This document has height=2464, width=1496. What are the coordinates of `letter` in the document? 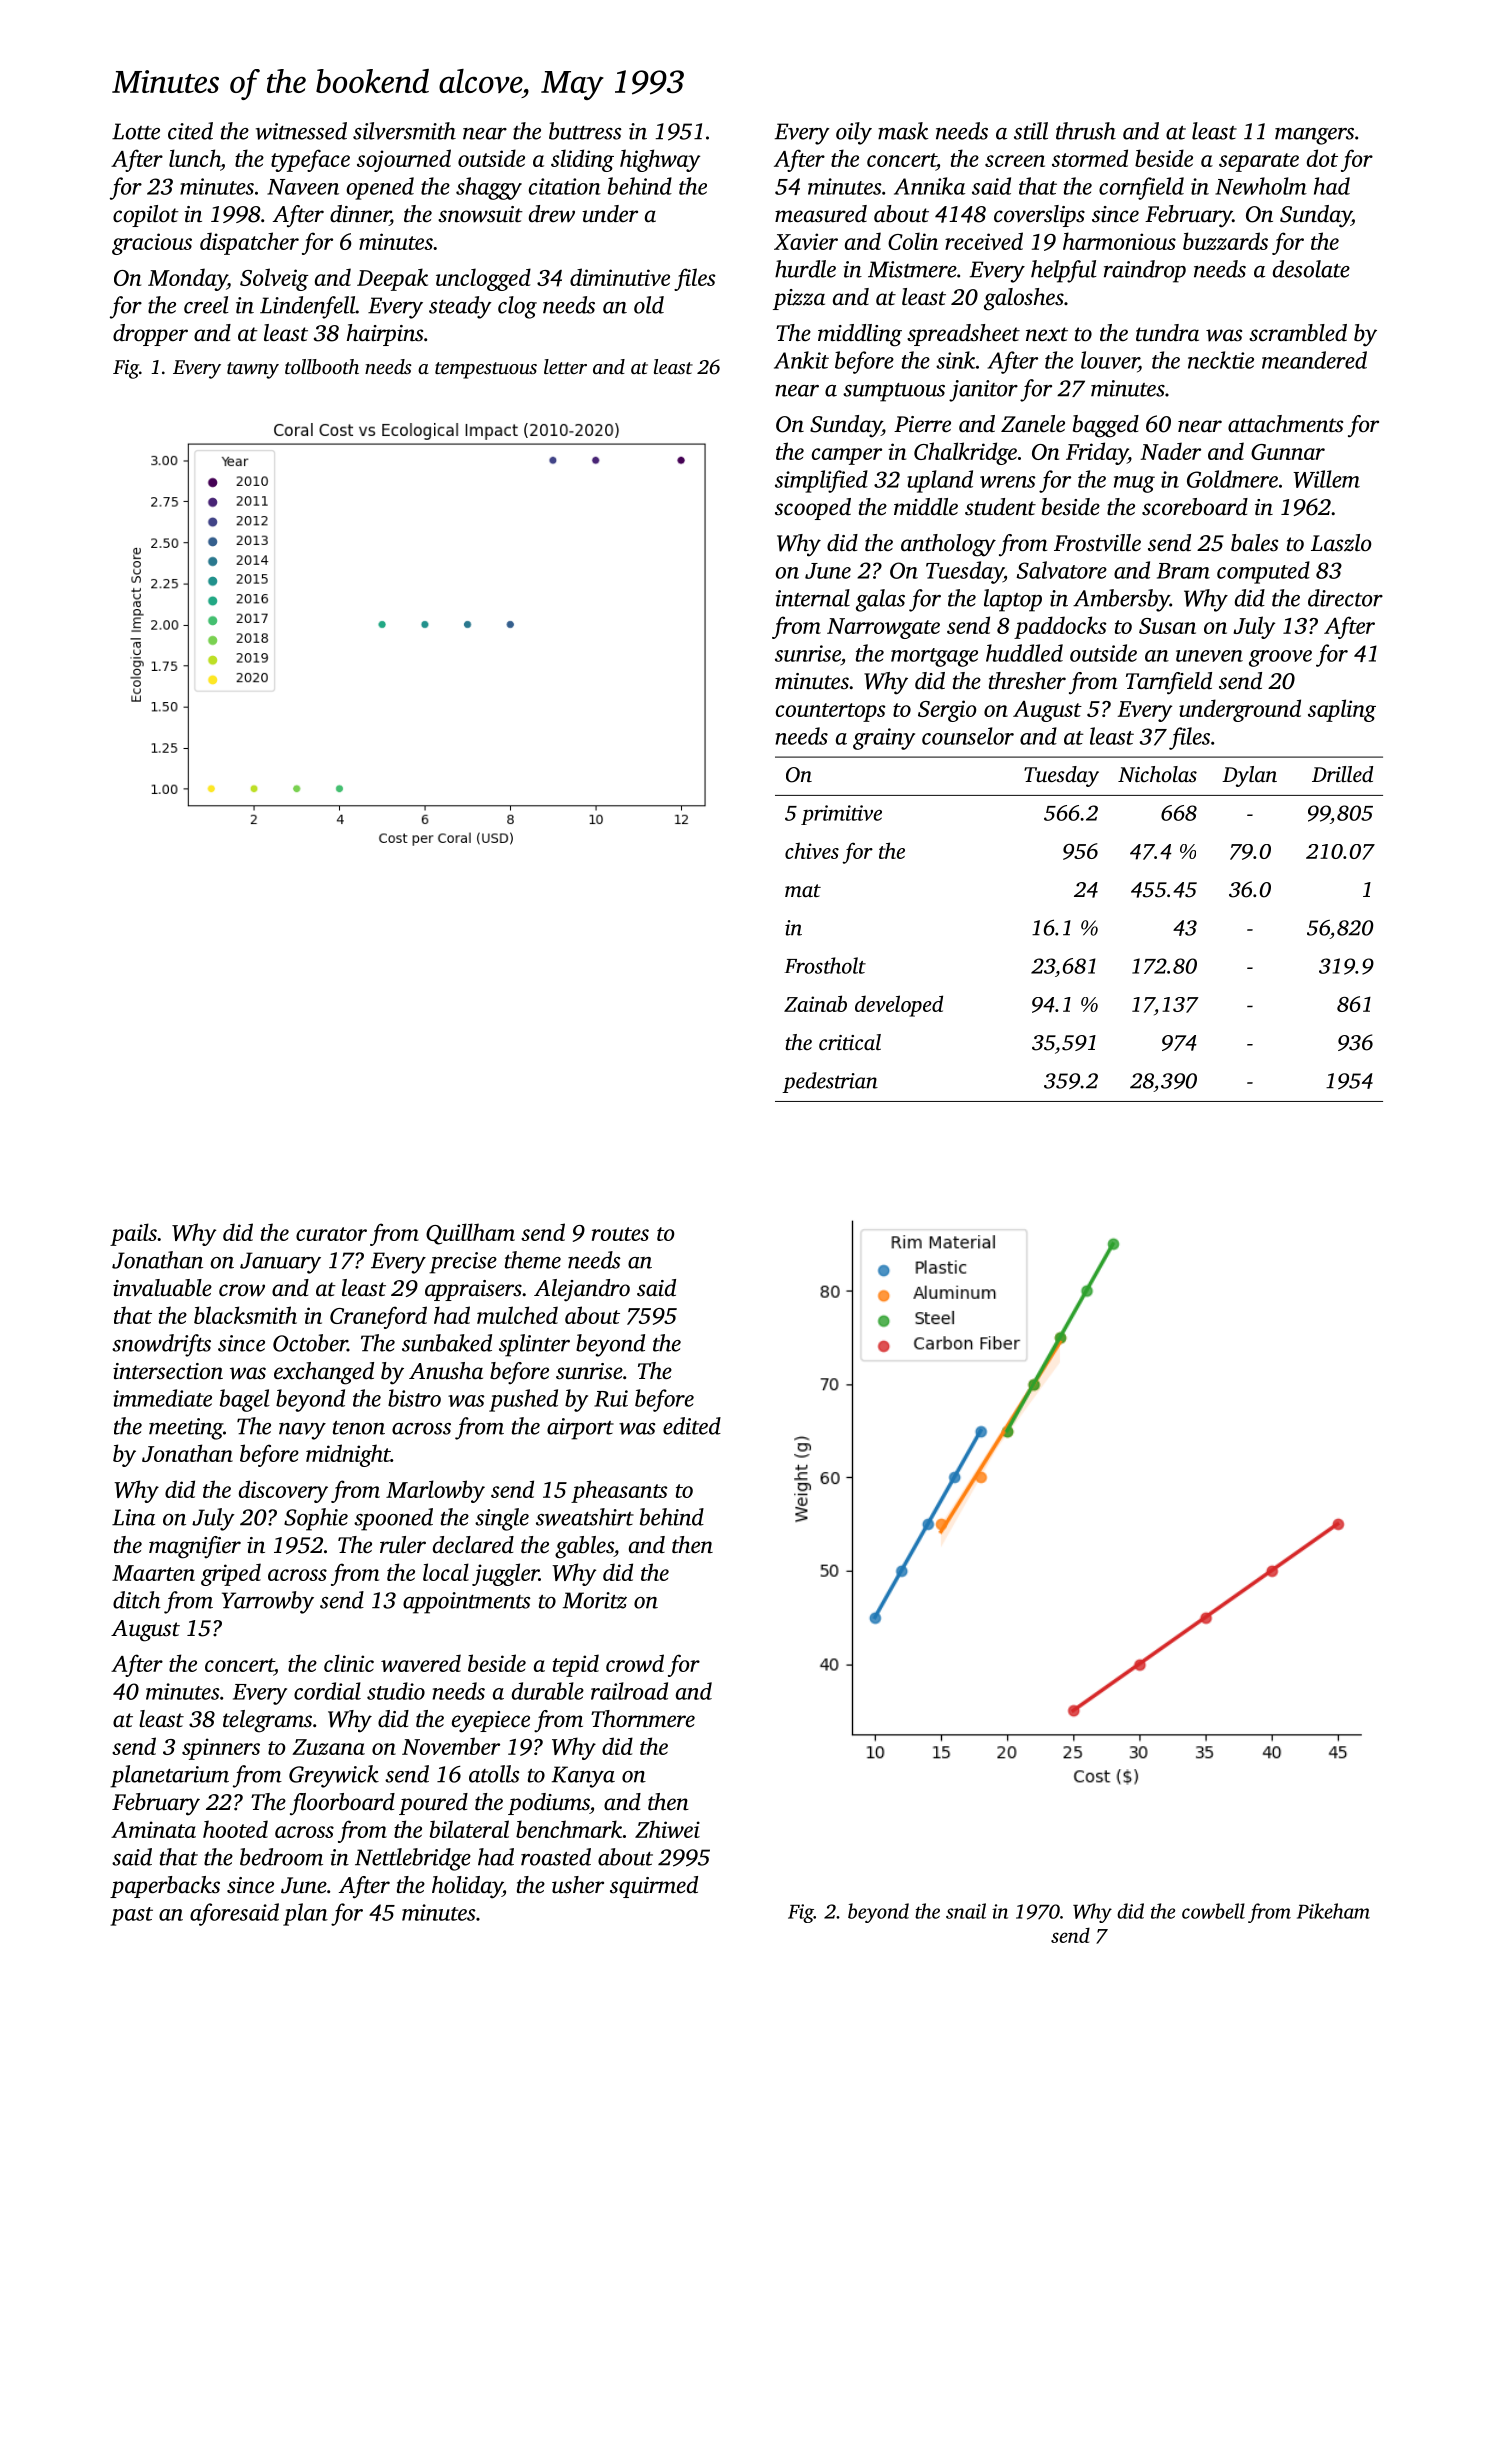 It's located at (565, 366).
